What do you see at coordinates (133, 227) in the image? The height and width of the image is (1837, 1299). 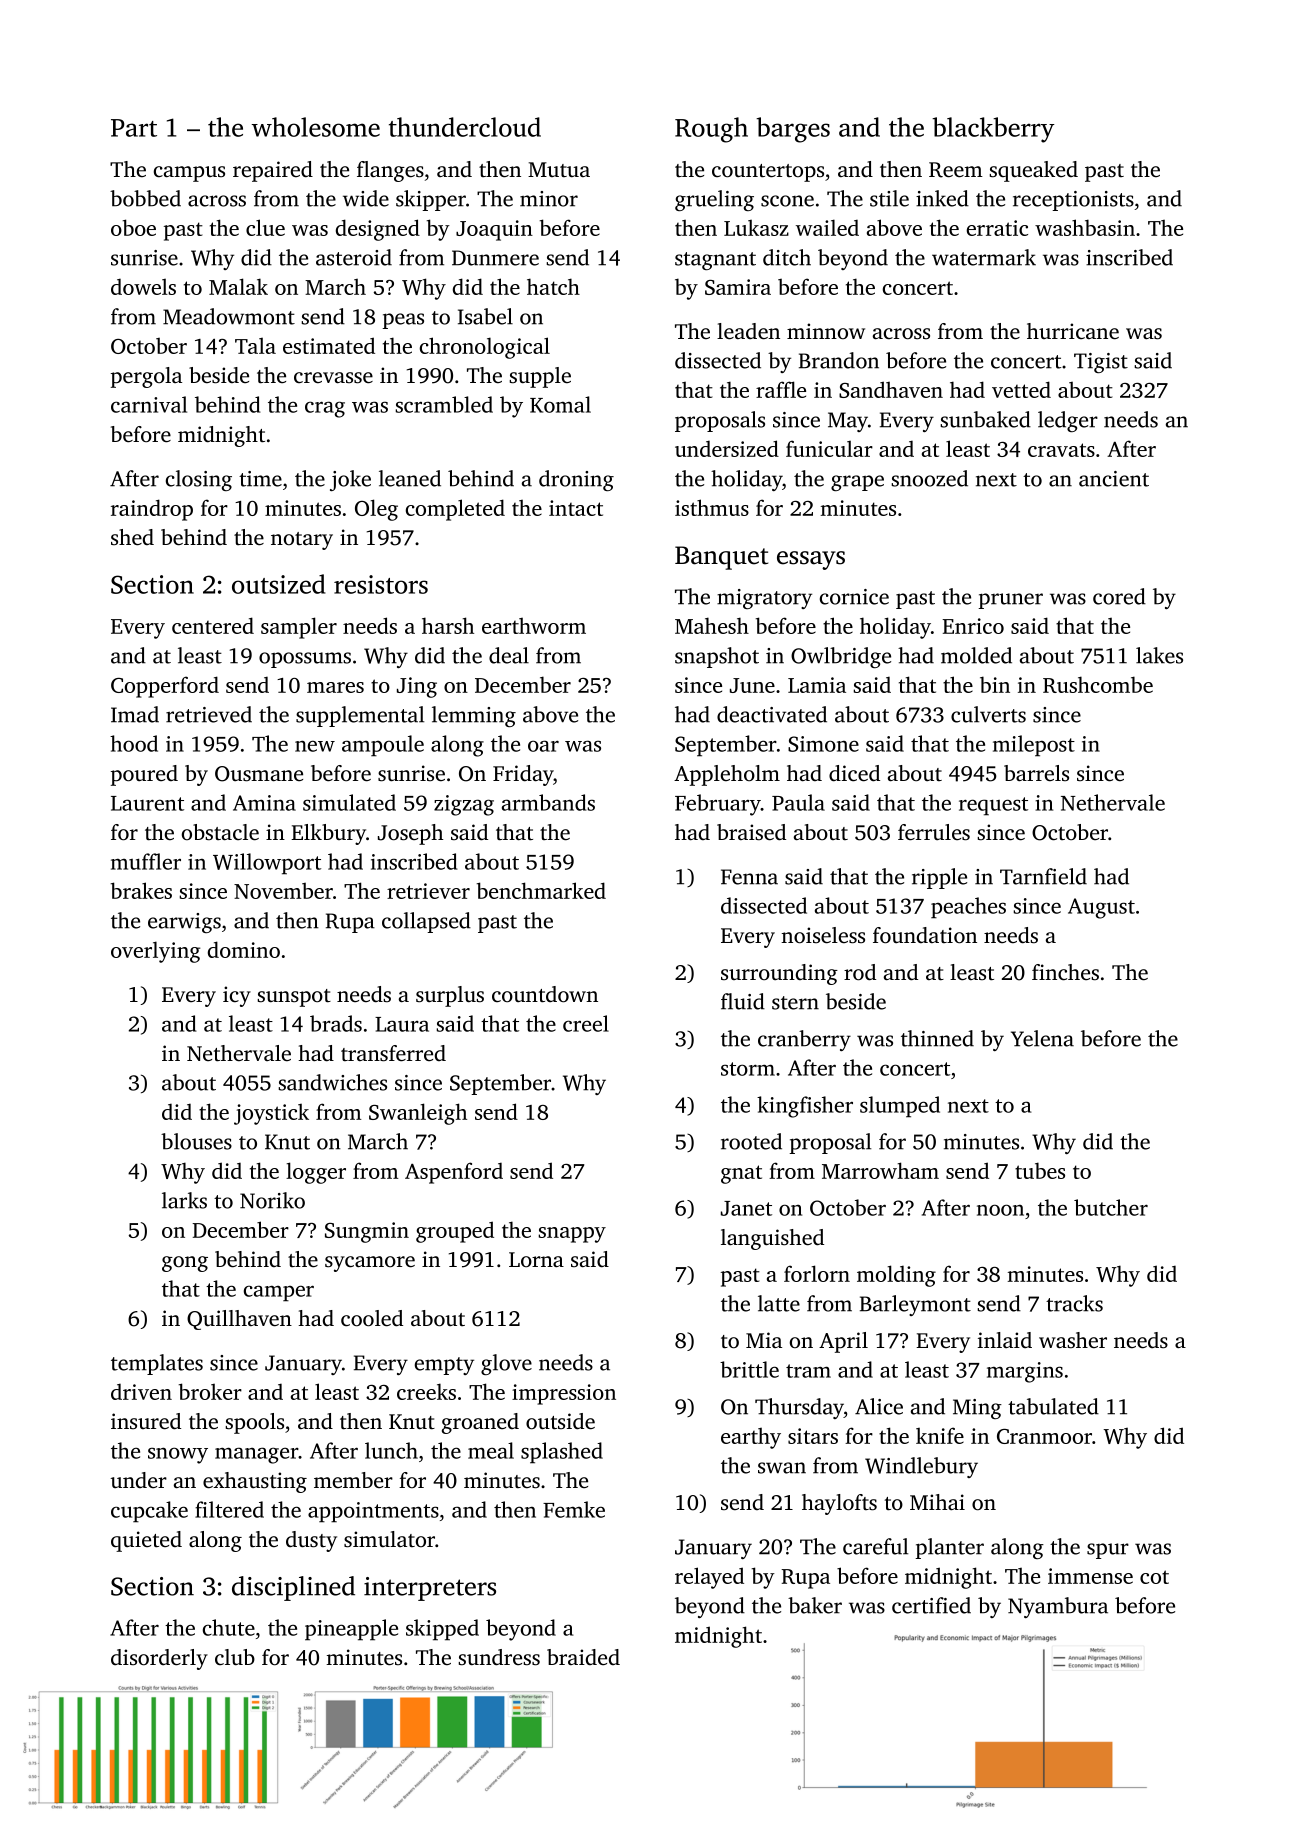 I see `oboe` at bounding box center [133, 227].
